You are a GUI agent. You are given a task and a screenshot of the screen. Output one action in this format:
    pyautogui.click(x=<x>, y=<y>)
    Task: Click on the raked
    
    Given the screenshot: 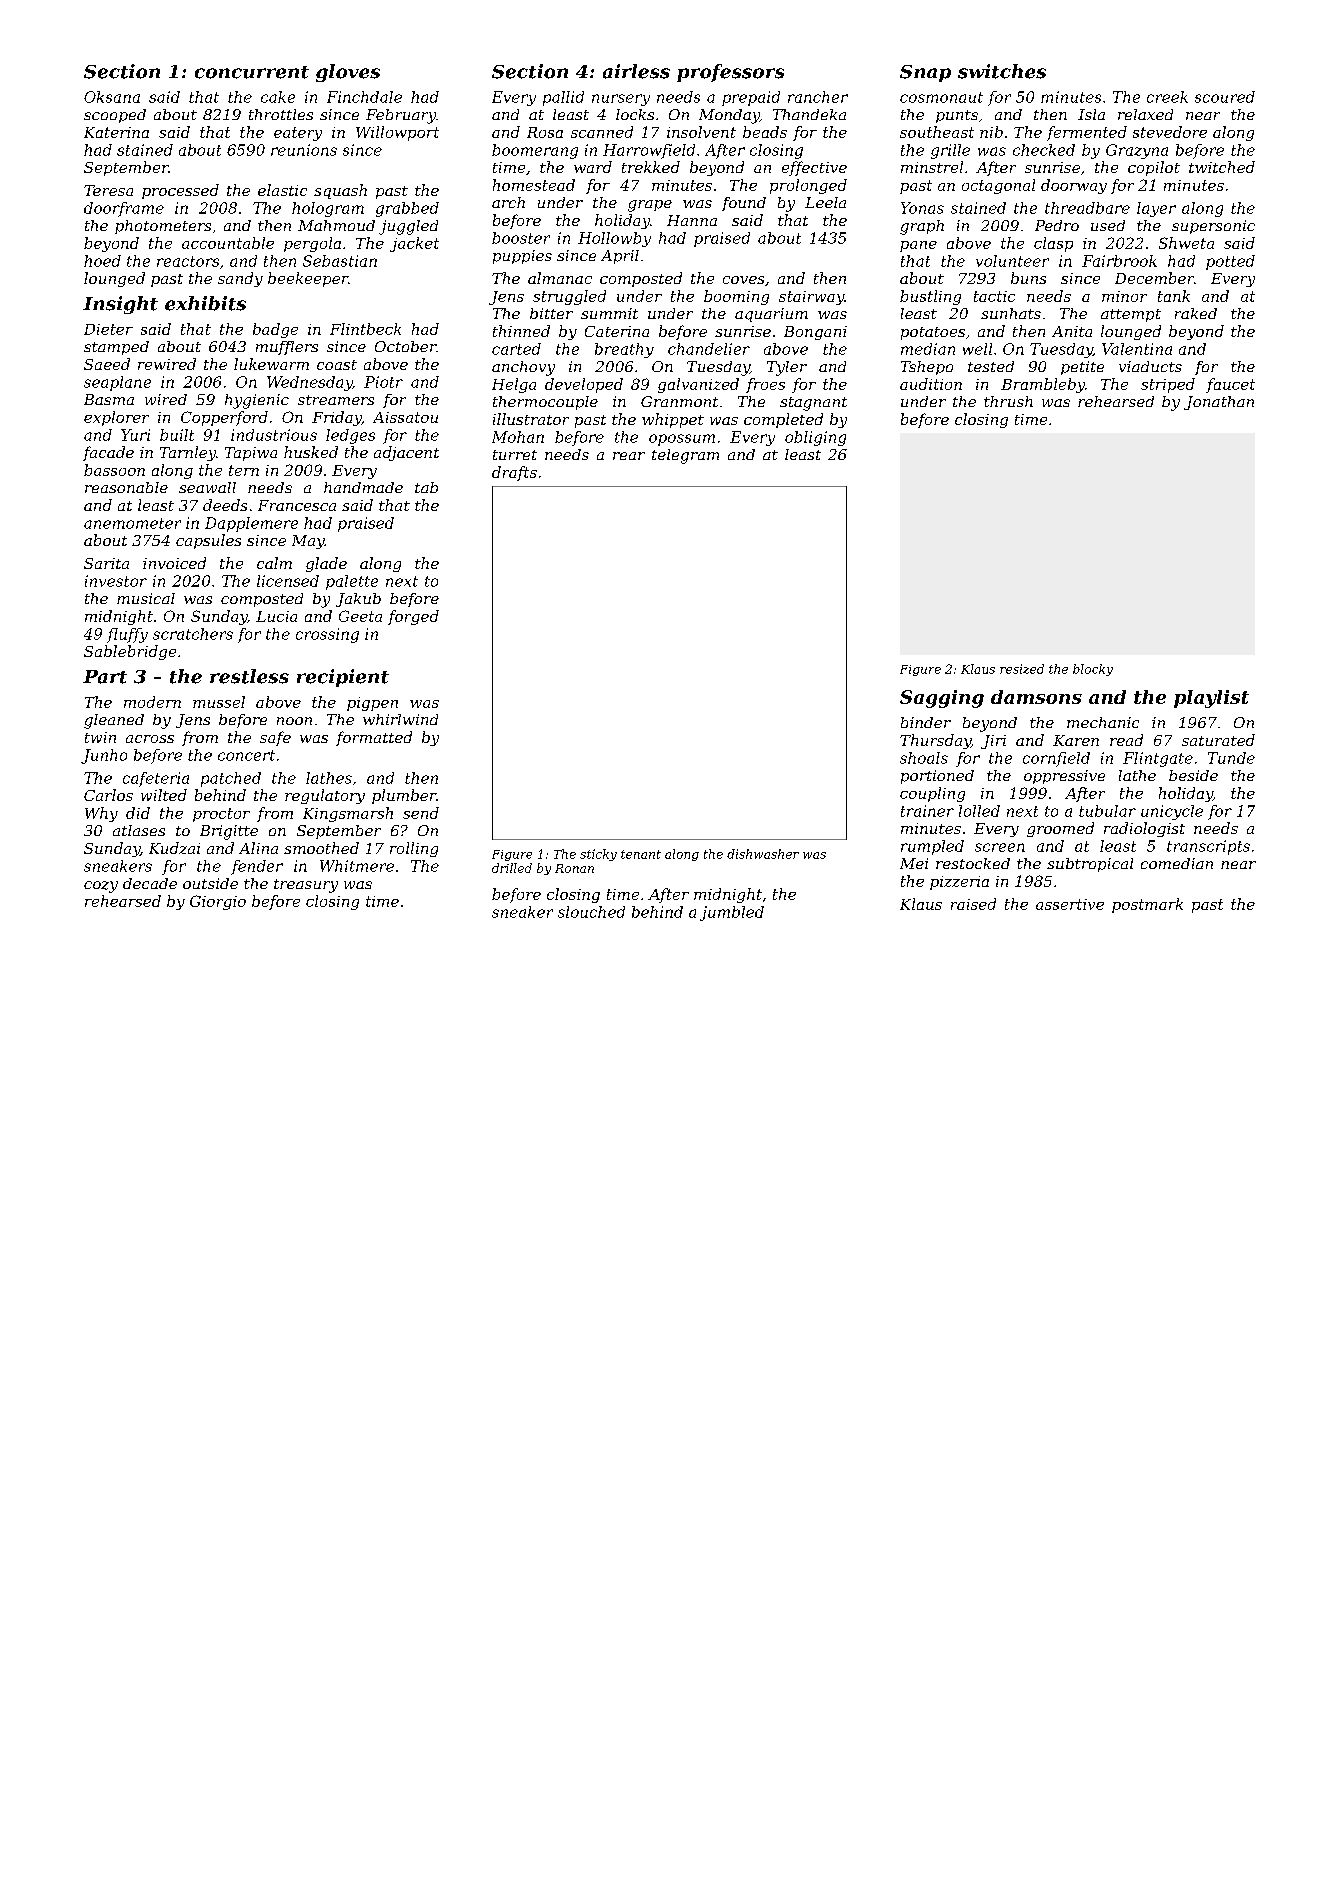 What is the action you would take?
    pyautogui.click(x=1196, y=313)
